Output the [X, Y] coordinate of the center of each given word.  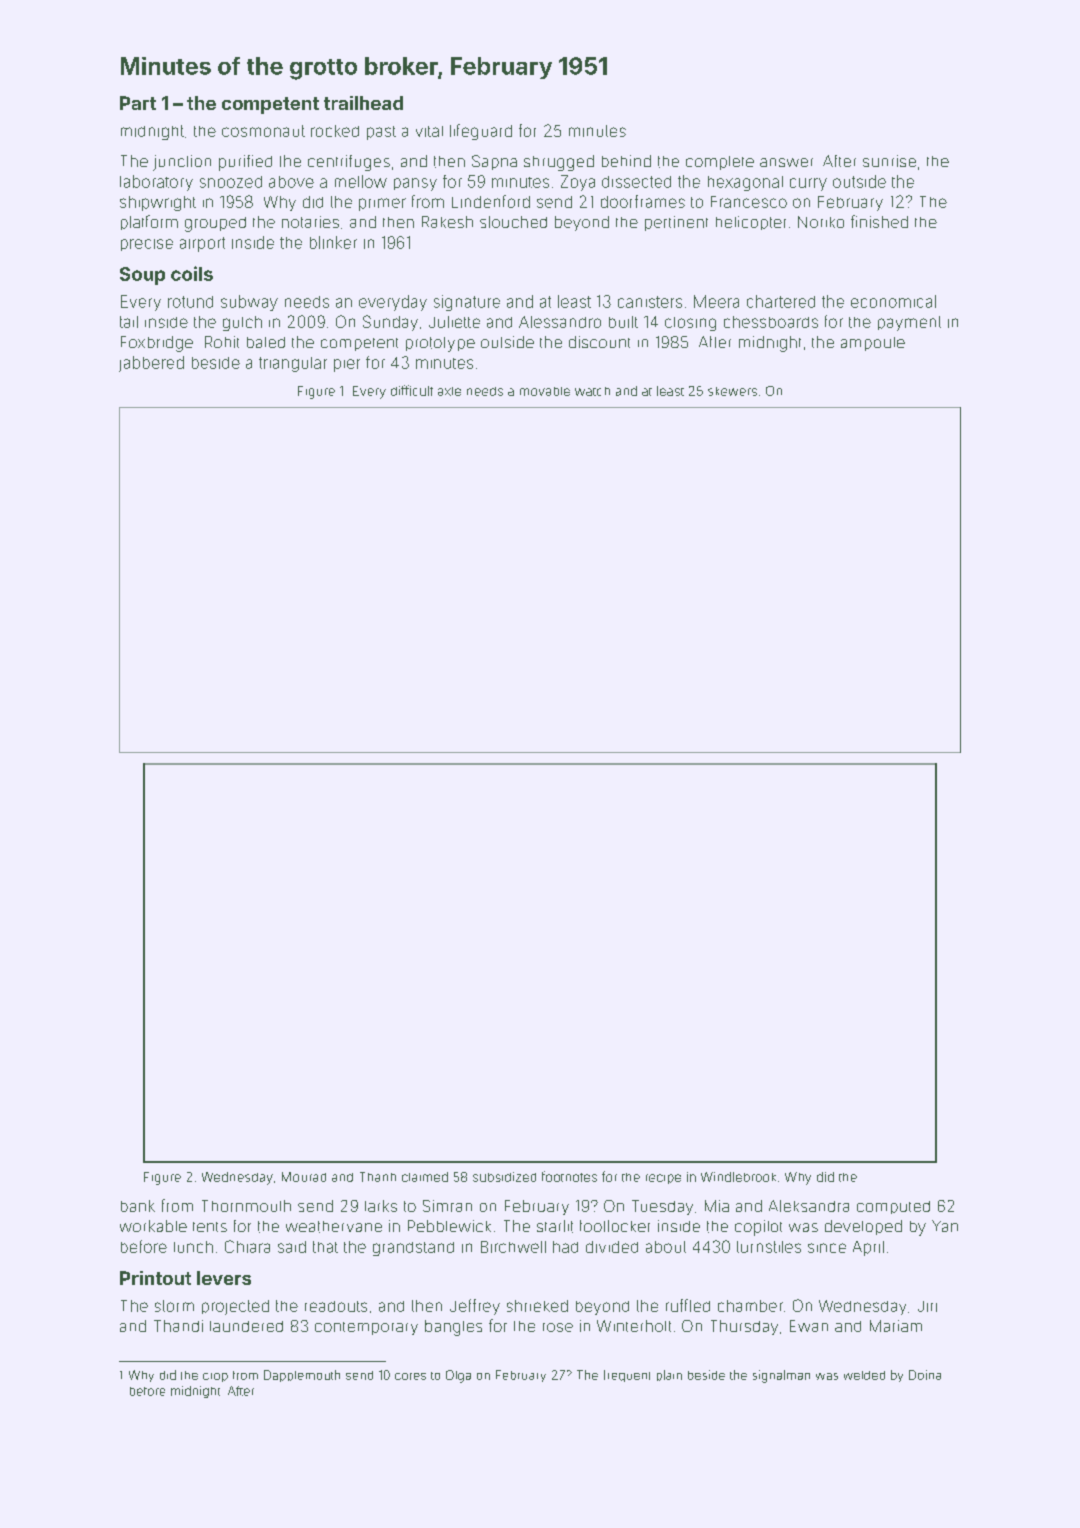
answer [786, 162]
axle [449, 391]
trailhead [363, 103]
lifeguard [481, 132]
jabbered [151, 364]
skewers [732, 391]
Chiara [247, 1246]
